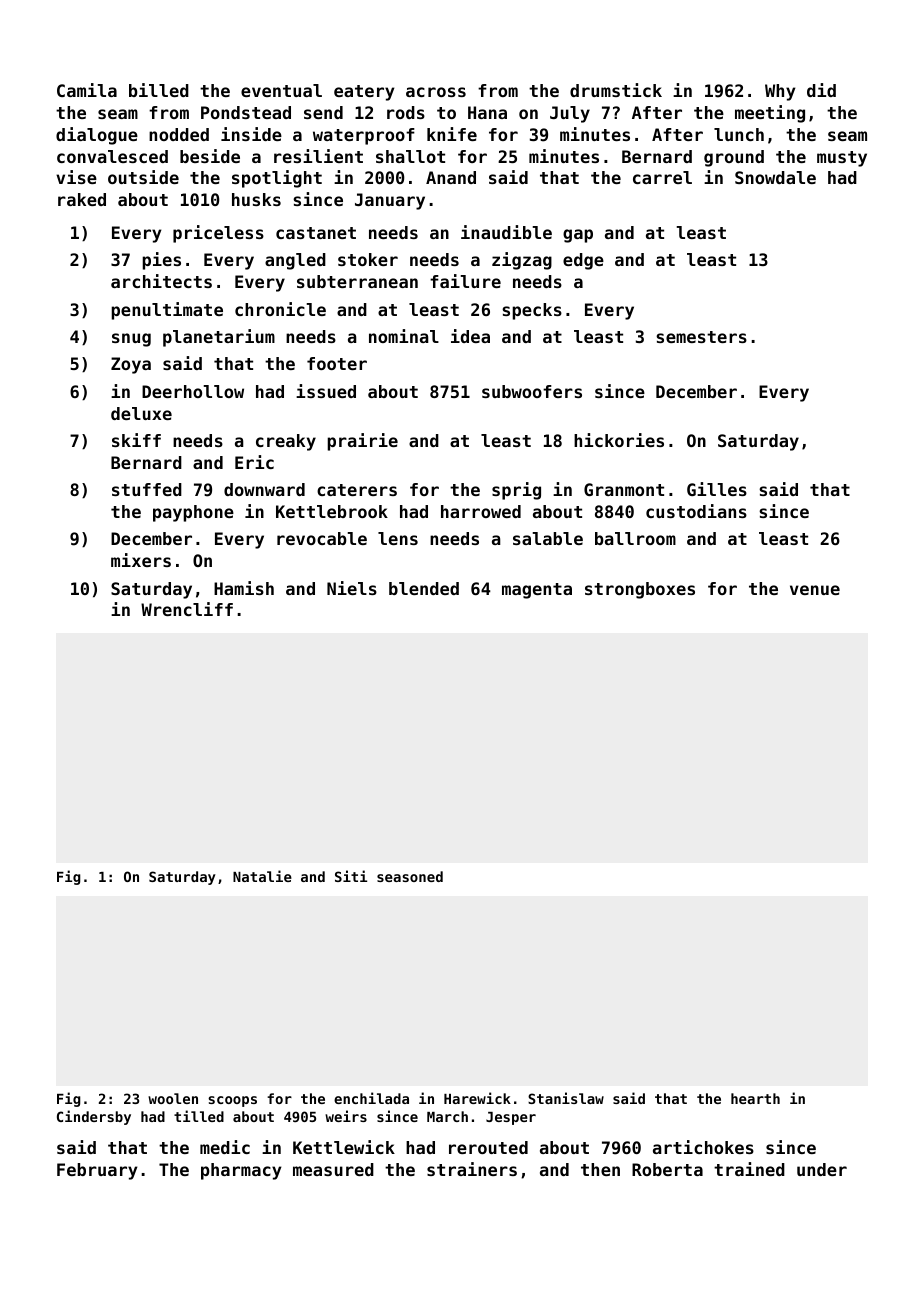 This page has height=1308, width=924. What do you see at coordinates (187, 609) in the page?
I see `Wrencliff` at bounding box center [187, 609].
